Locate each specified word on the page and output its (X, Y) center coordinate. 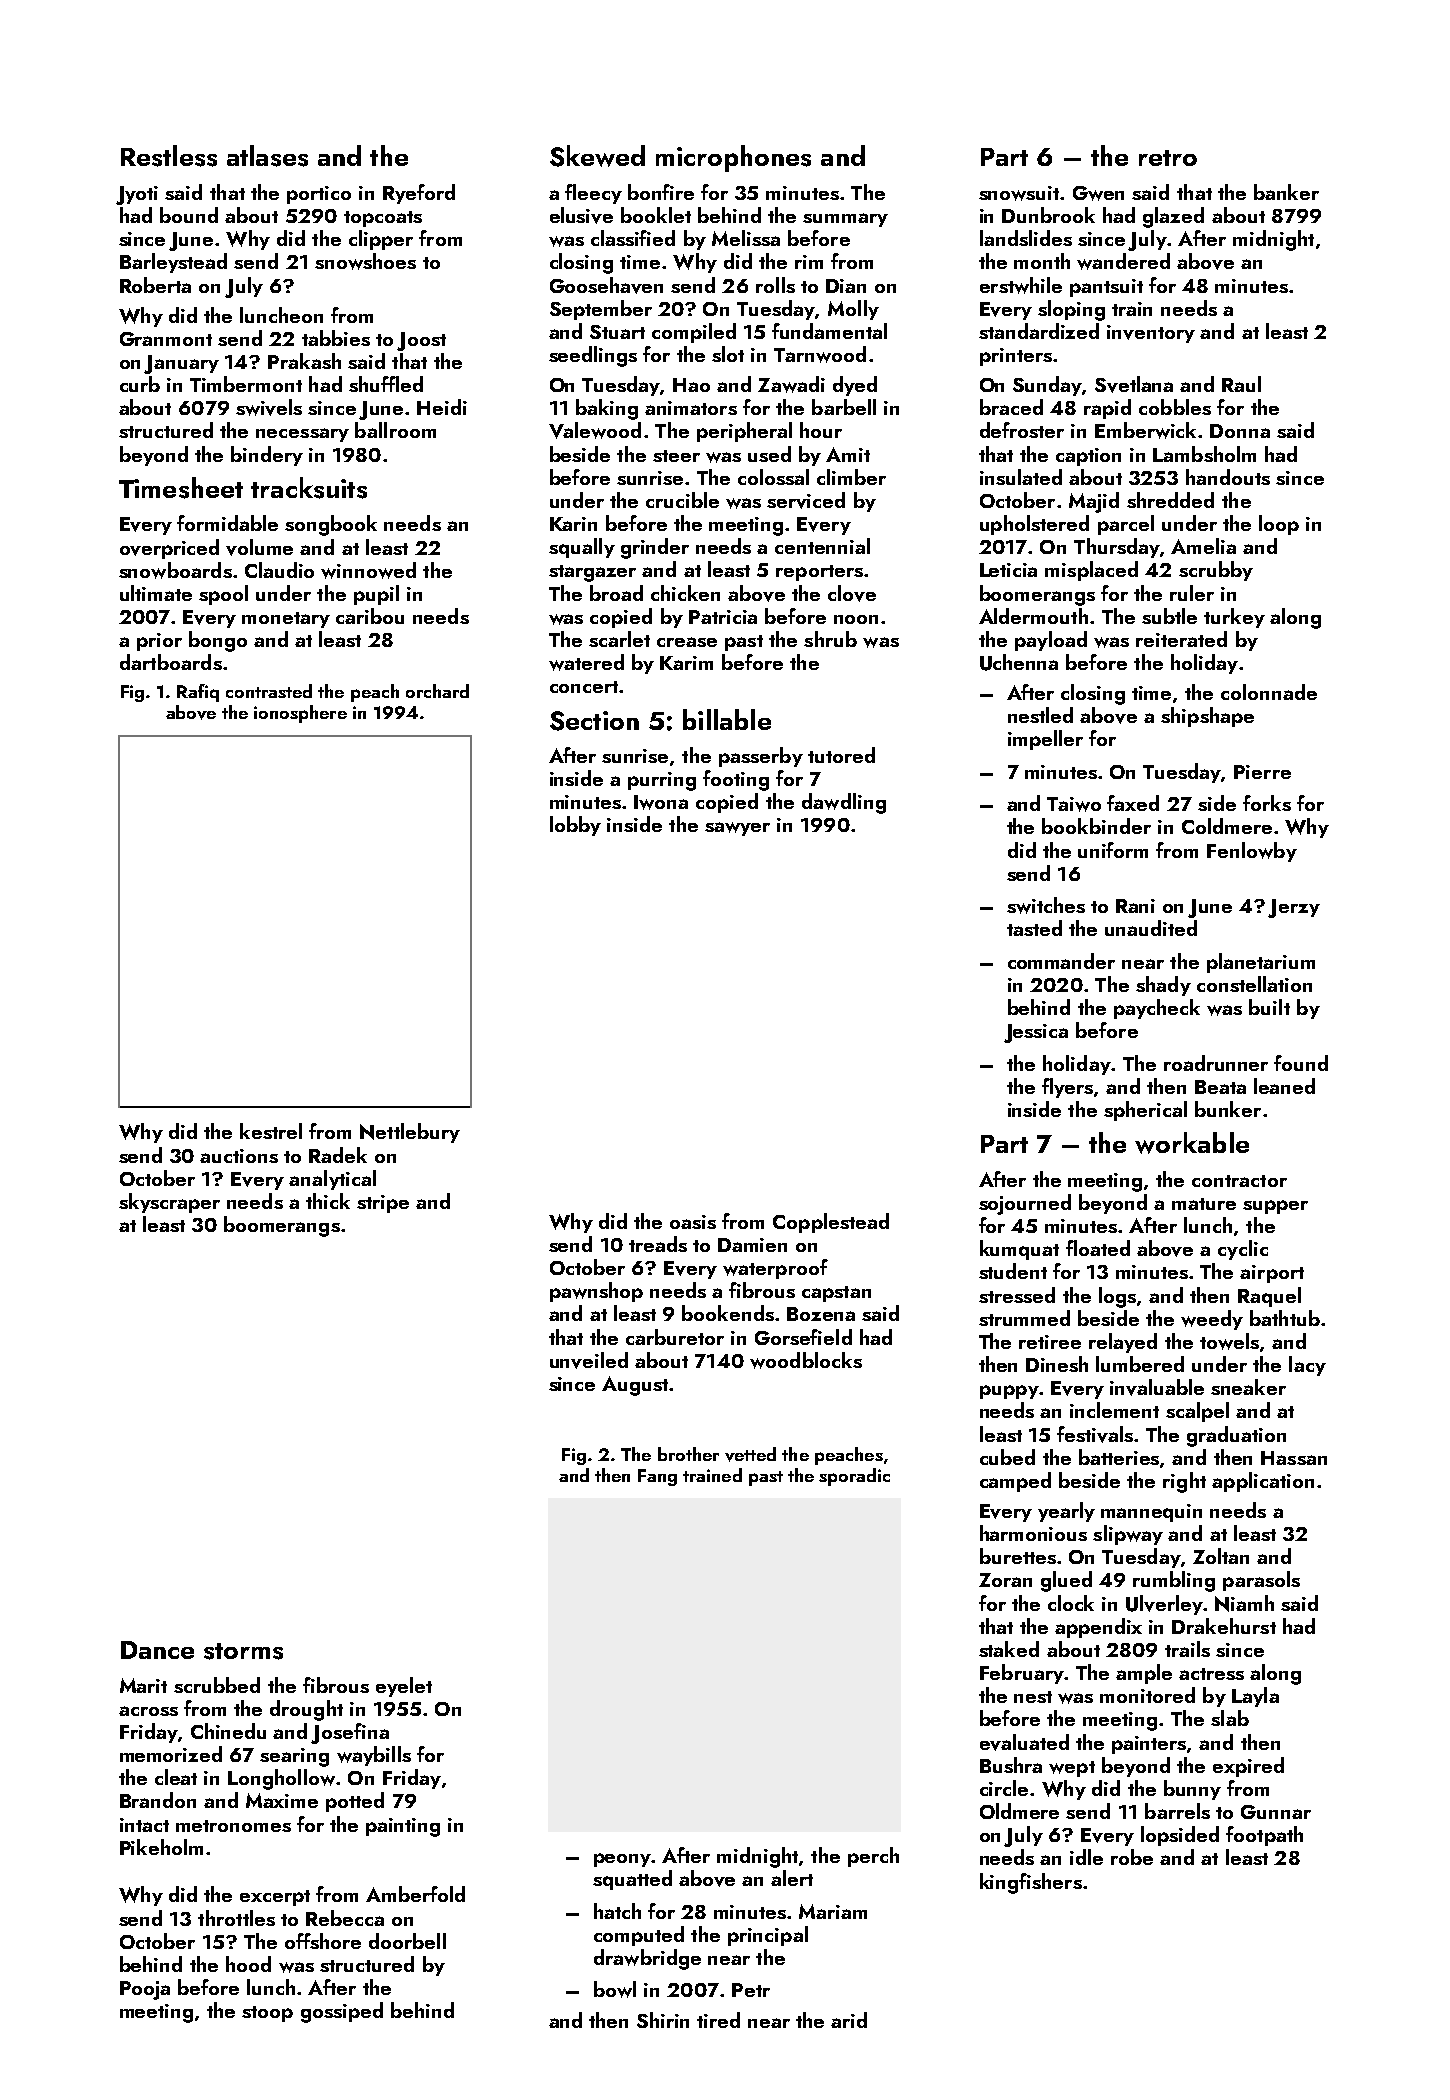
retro (1168, 158)
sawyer (737, 829)
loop (1279, 525)
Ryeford (419, 194)
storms (243, 1651)
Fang (657, 1477)
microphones (733, 158)
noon (856, 619)
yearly (1066, 1512)
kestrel (271, 1131)
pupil (376, 595)
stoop (267, 2014)
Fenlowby (1252, 852)
